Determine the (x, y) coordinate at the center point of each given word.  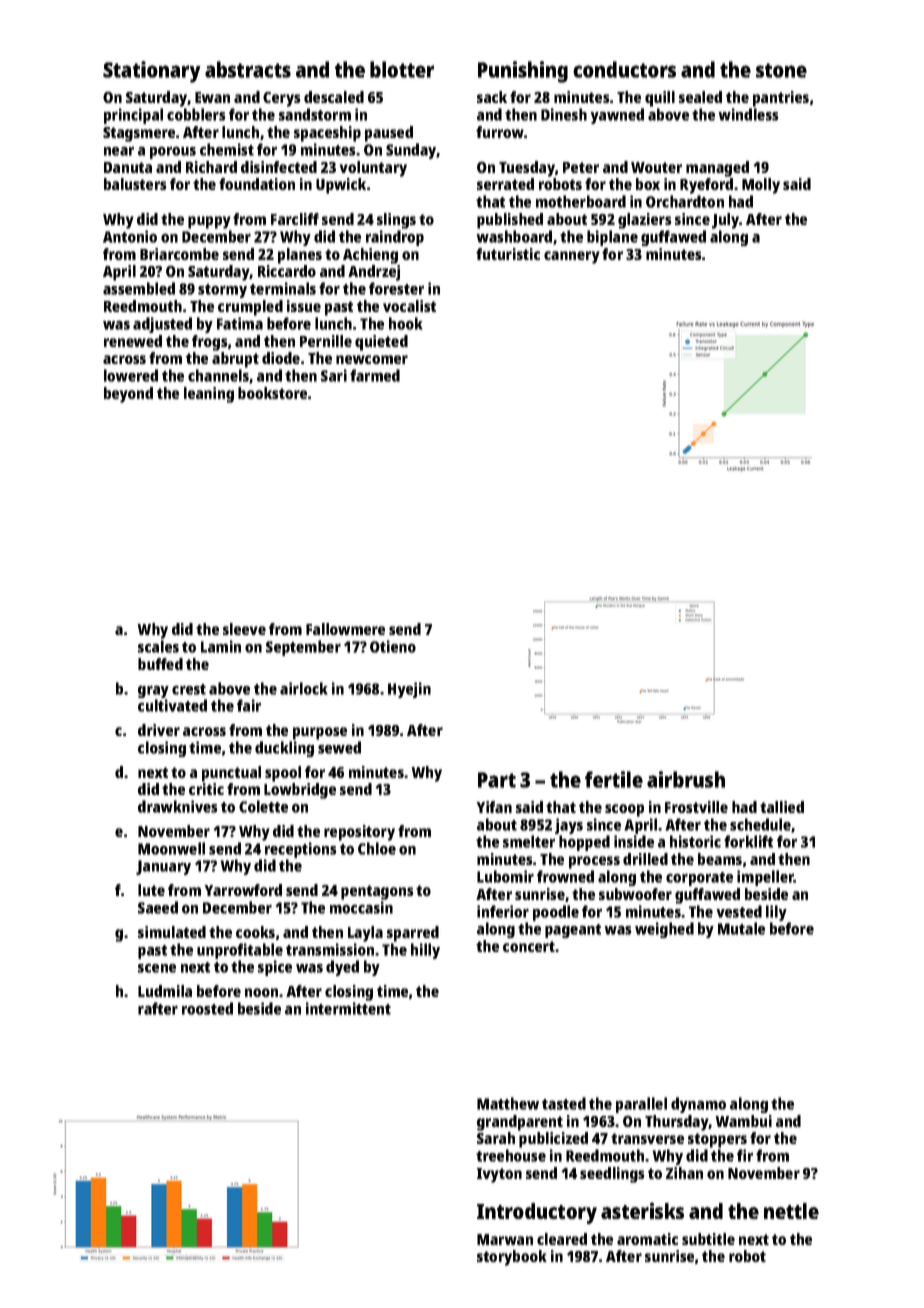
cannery (572, 257)
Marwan (505, 1239)
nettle (791, 1211)
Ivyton (499, 1175)
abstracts (248, 69)
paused (389, 134)
